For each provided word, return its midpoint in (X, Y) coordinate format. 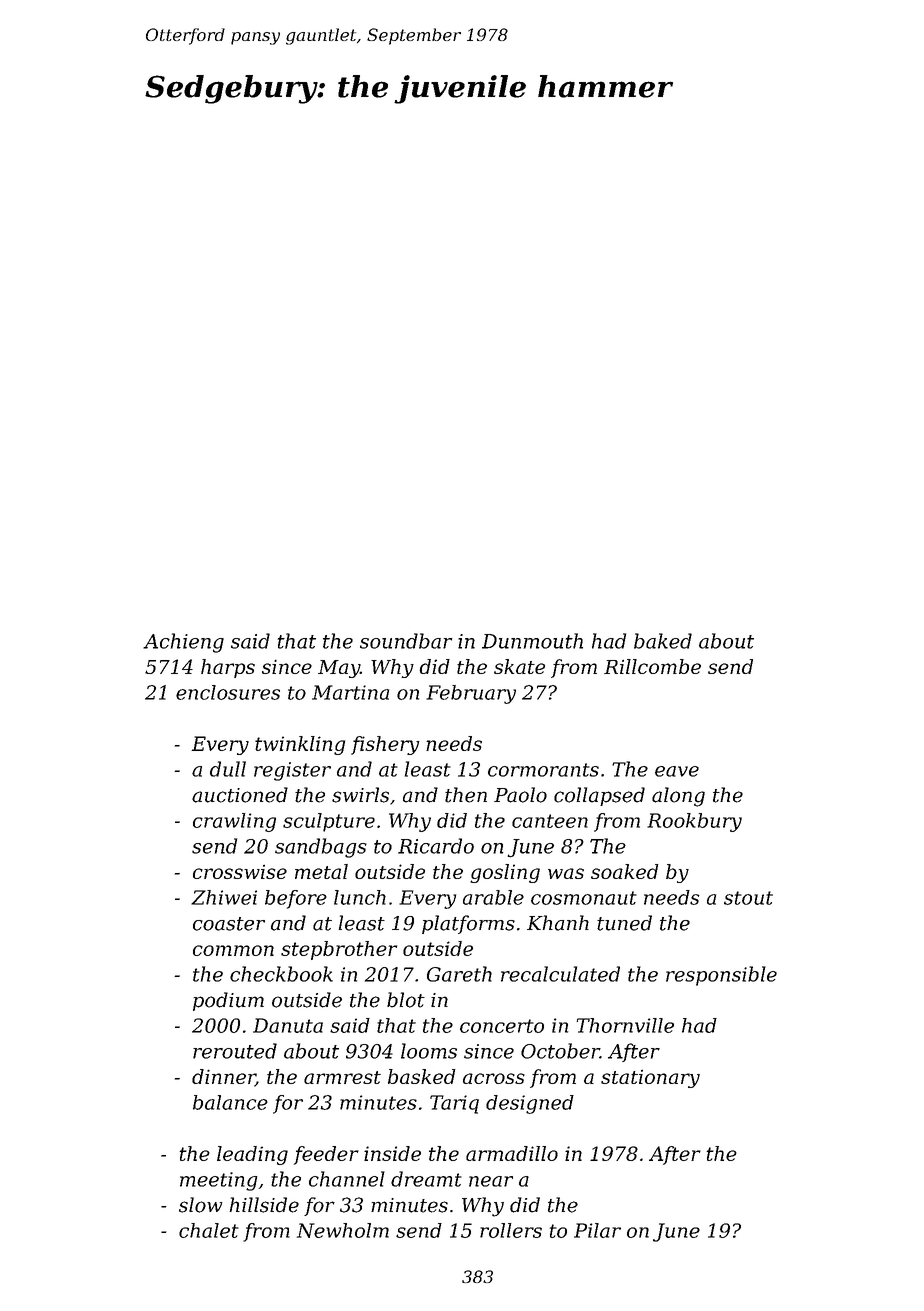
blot (406, 1000)
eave (677, 771)
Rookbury (694, 822)
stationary (650, 1079)
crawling (234, 822)
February (471, 694)
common (233, 950)
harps (228, 668)
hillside (264, 1205)
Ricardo (436, 846)
